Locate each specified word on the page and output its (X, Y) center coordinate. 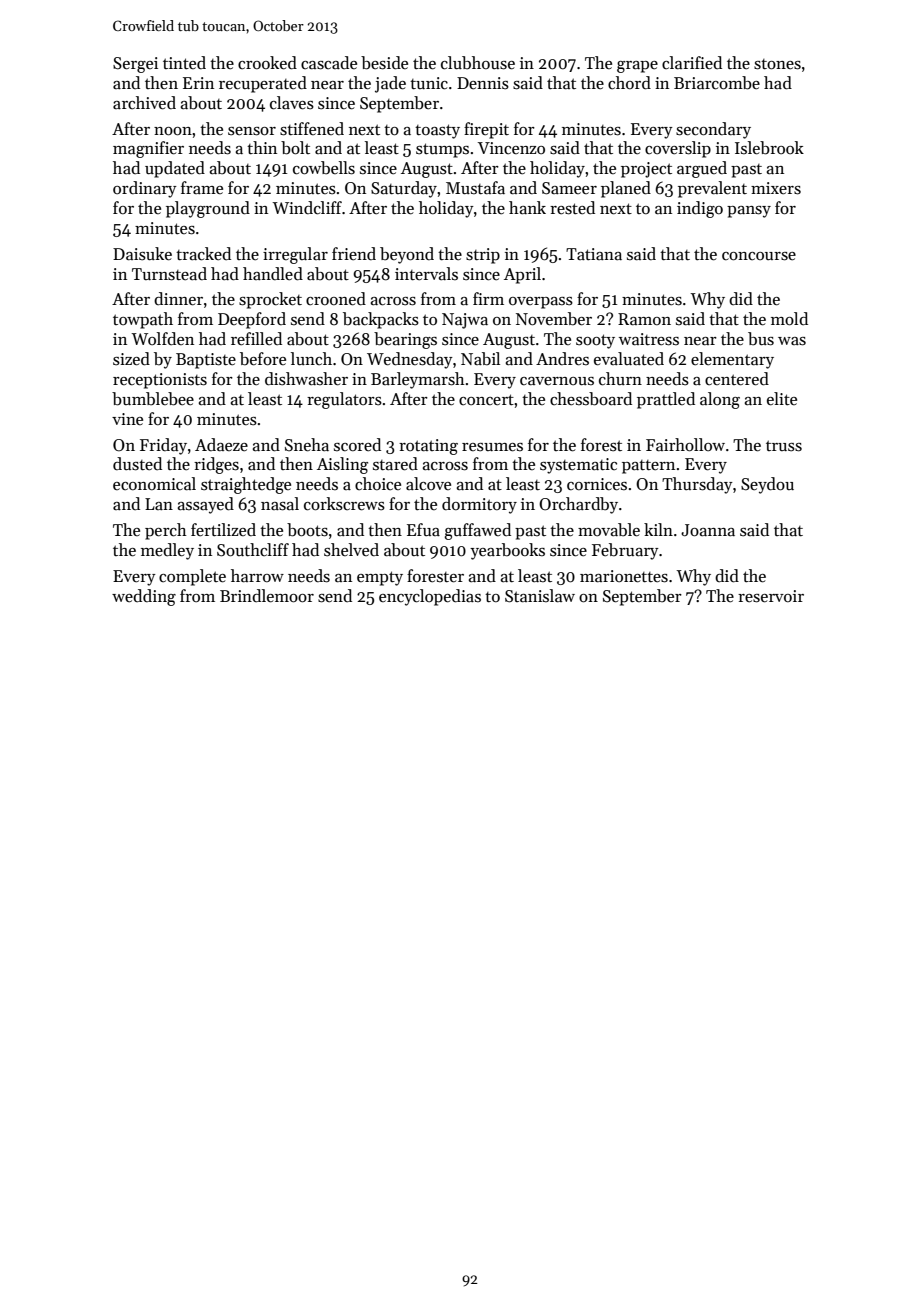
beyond (407, 255)
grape (637, 67)
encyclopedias (430, 597)
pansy (749, 212)
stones (777, 64)
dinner (178, 299)
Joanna (708, 530)
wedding (144, 597)
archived (144, 103)
